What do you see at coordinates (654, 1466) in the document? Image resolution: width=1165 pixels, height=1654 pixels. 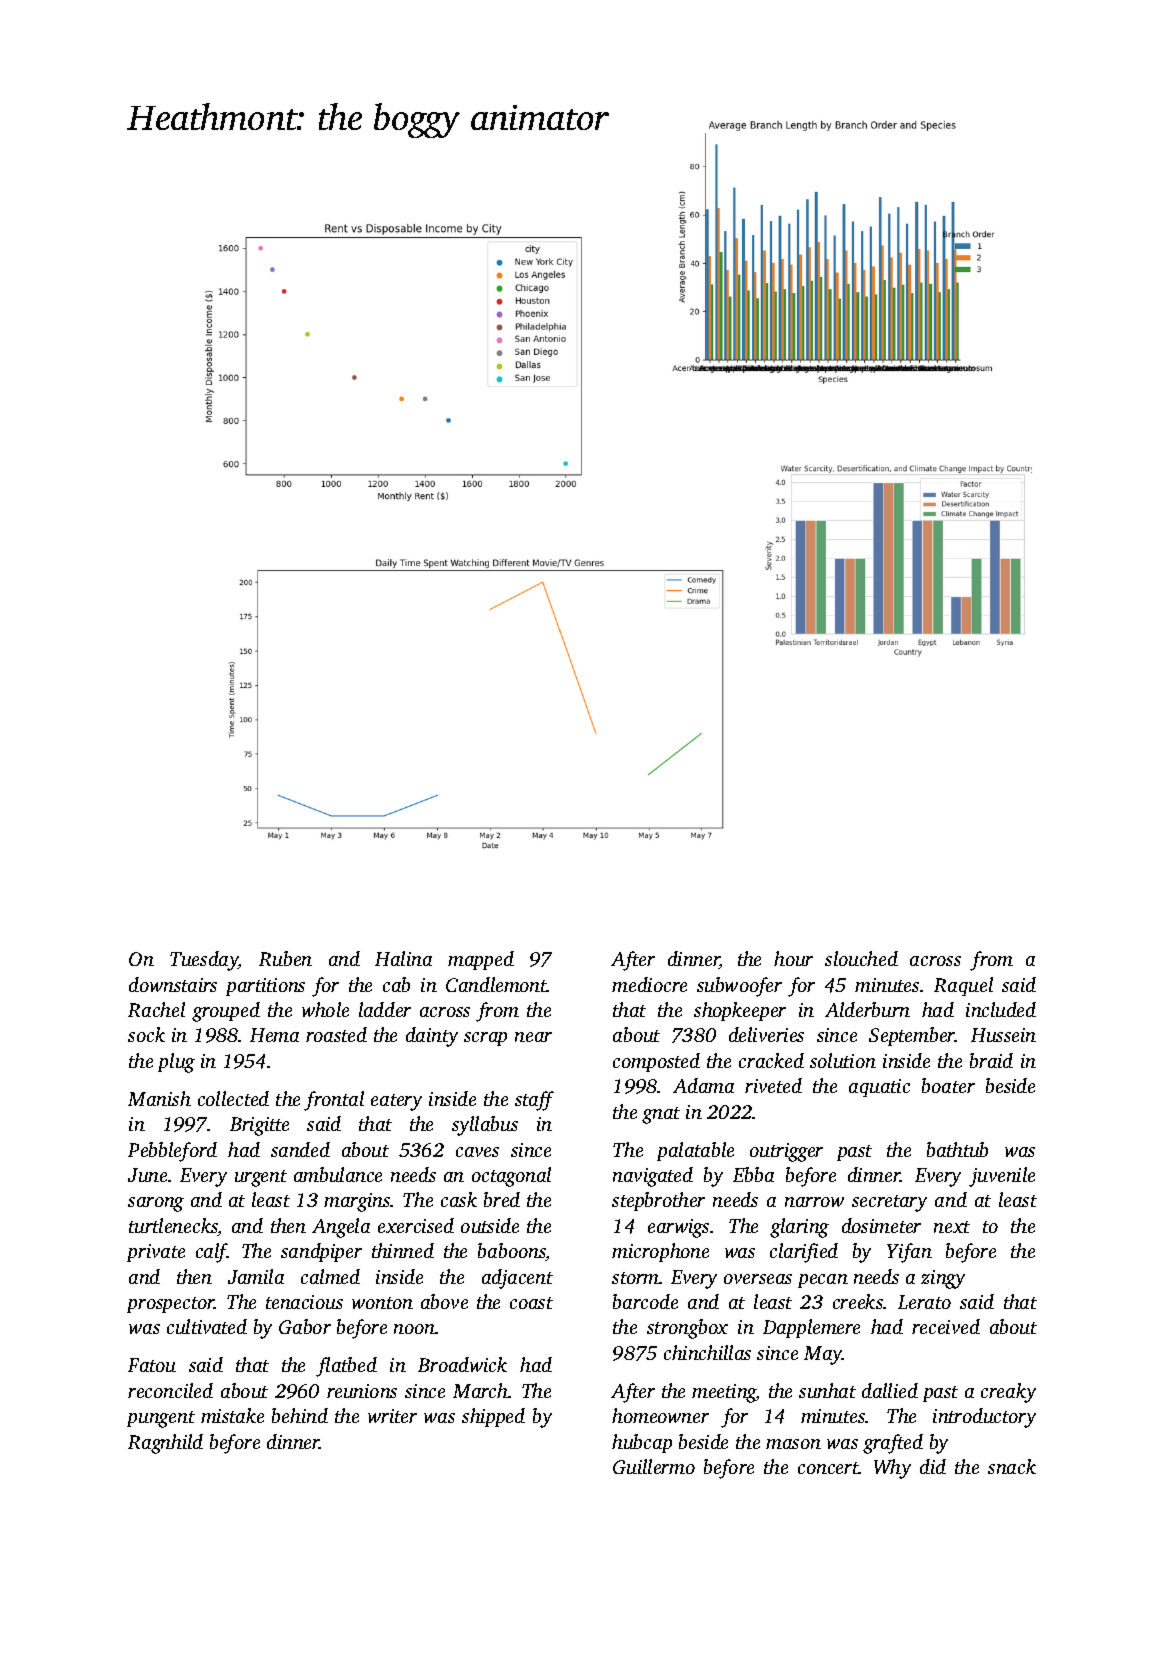 I see `Guillermo` at bounding box center [654, 1466].
